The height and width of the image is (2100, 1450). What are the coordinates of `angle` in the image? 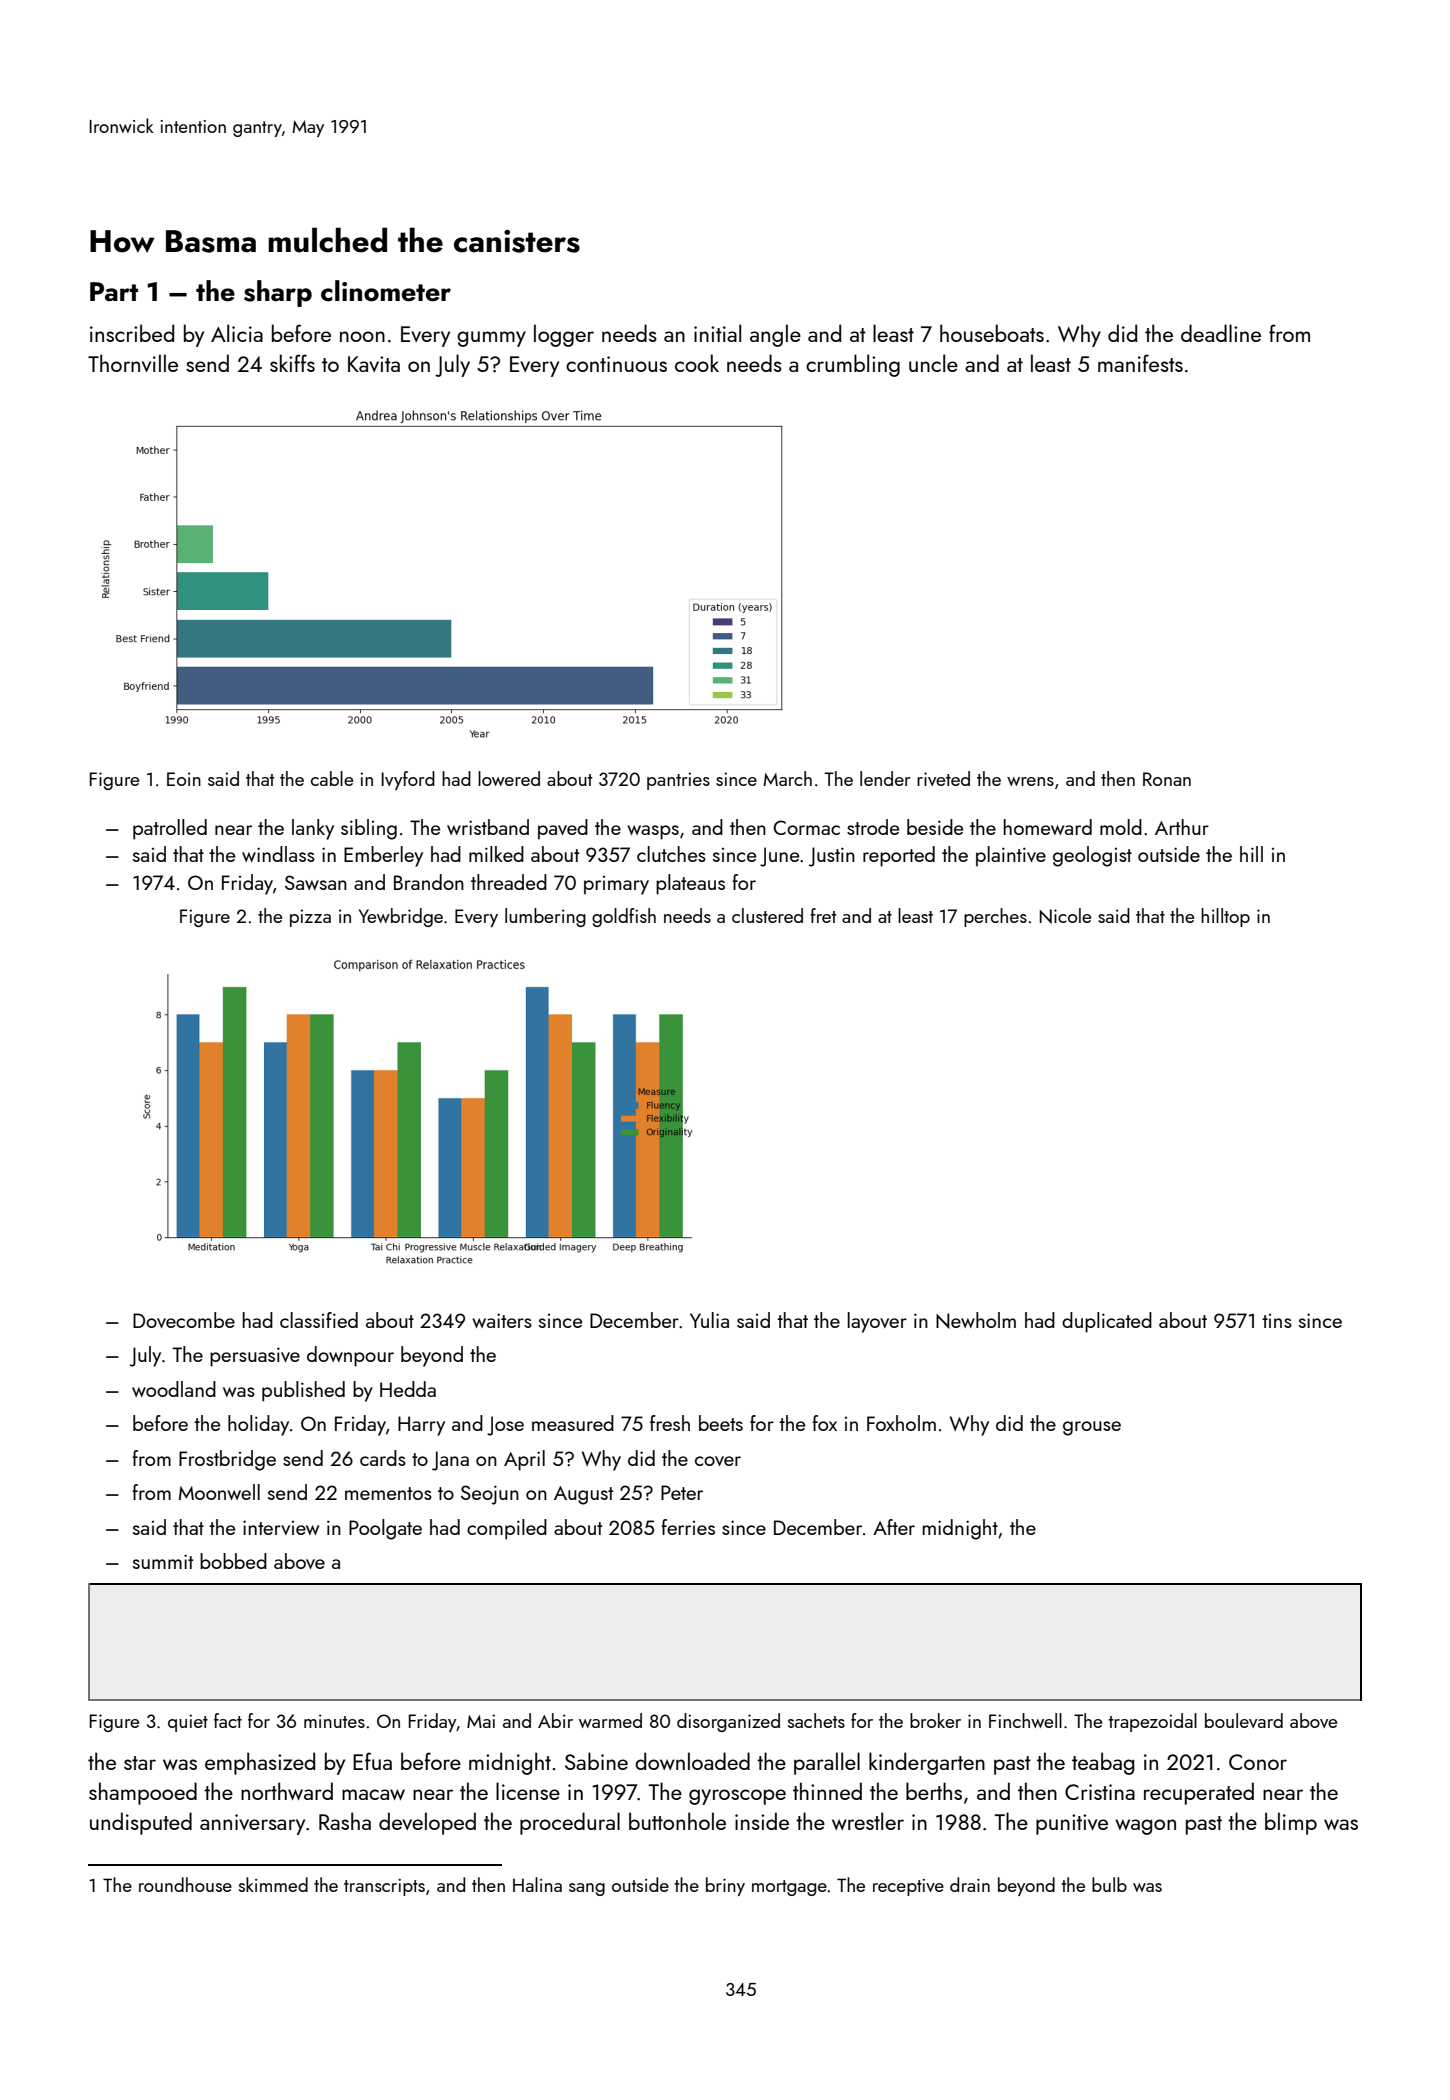 It's located at (775, 335).
